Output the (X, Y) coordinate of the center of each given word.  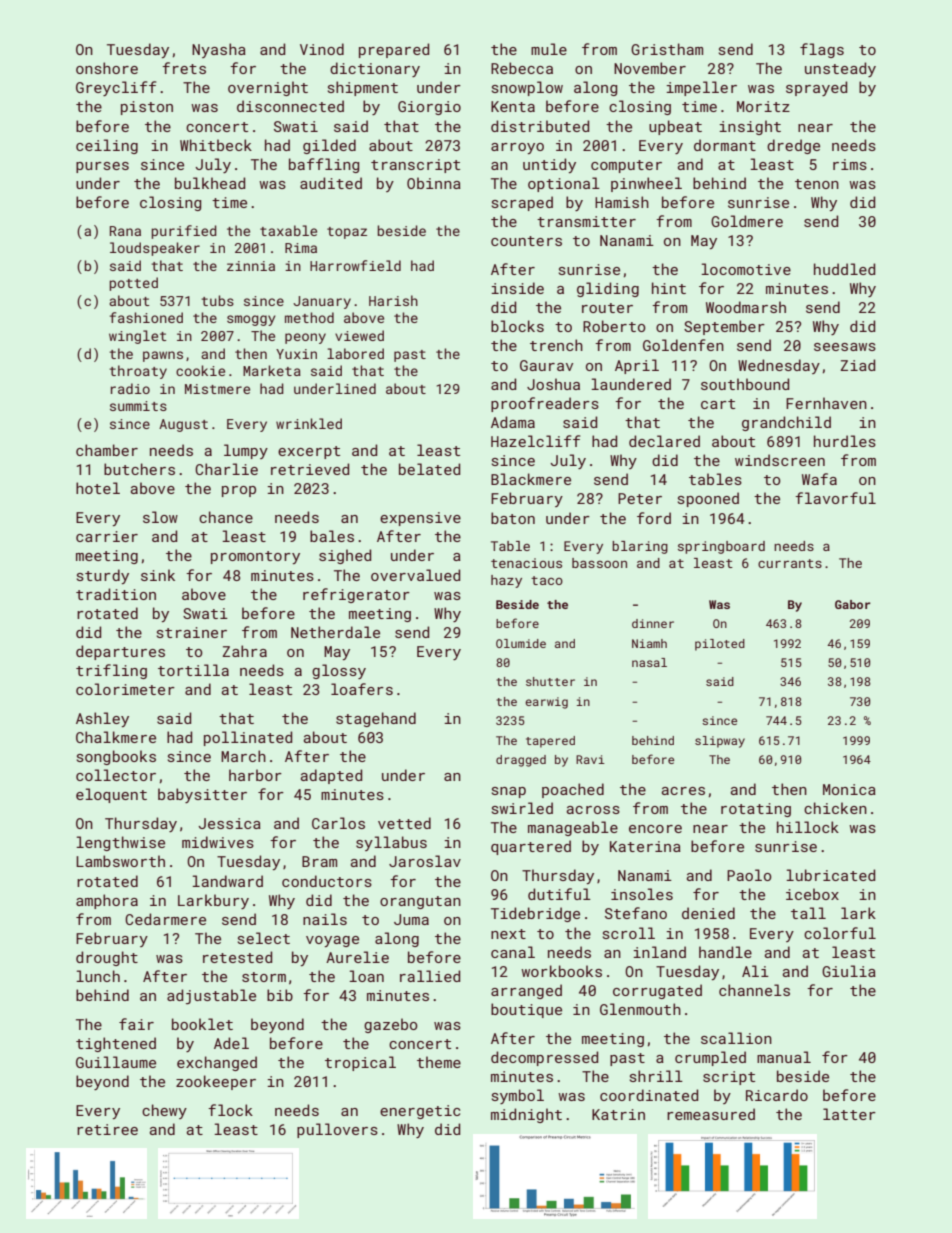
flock (230, 1110)
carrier (107, 536)
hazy (506, 581)
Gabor (853, 604)
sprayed (816, 88)
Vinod (322, 49)
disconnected (290, 106)
